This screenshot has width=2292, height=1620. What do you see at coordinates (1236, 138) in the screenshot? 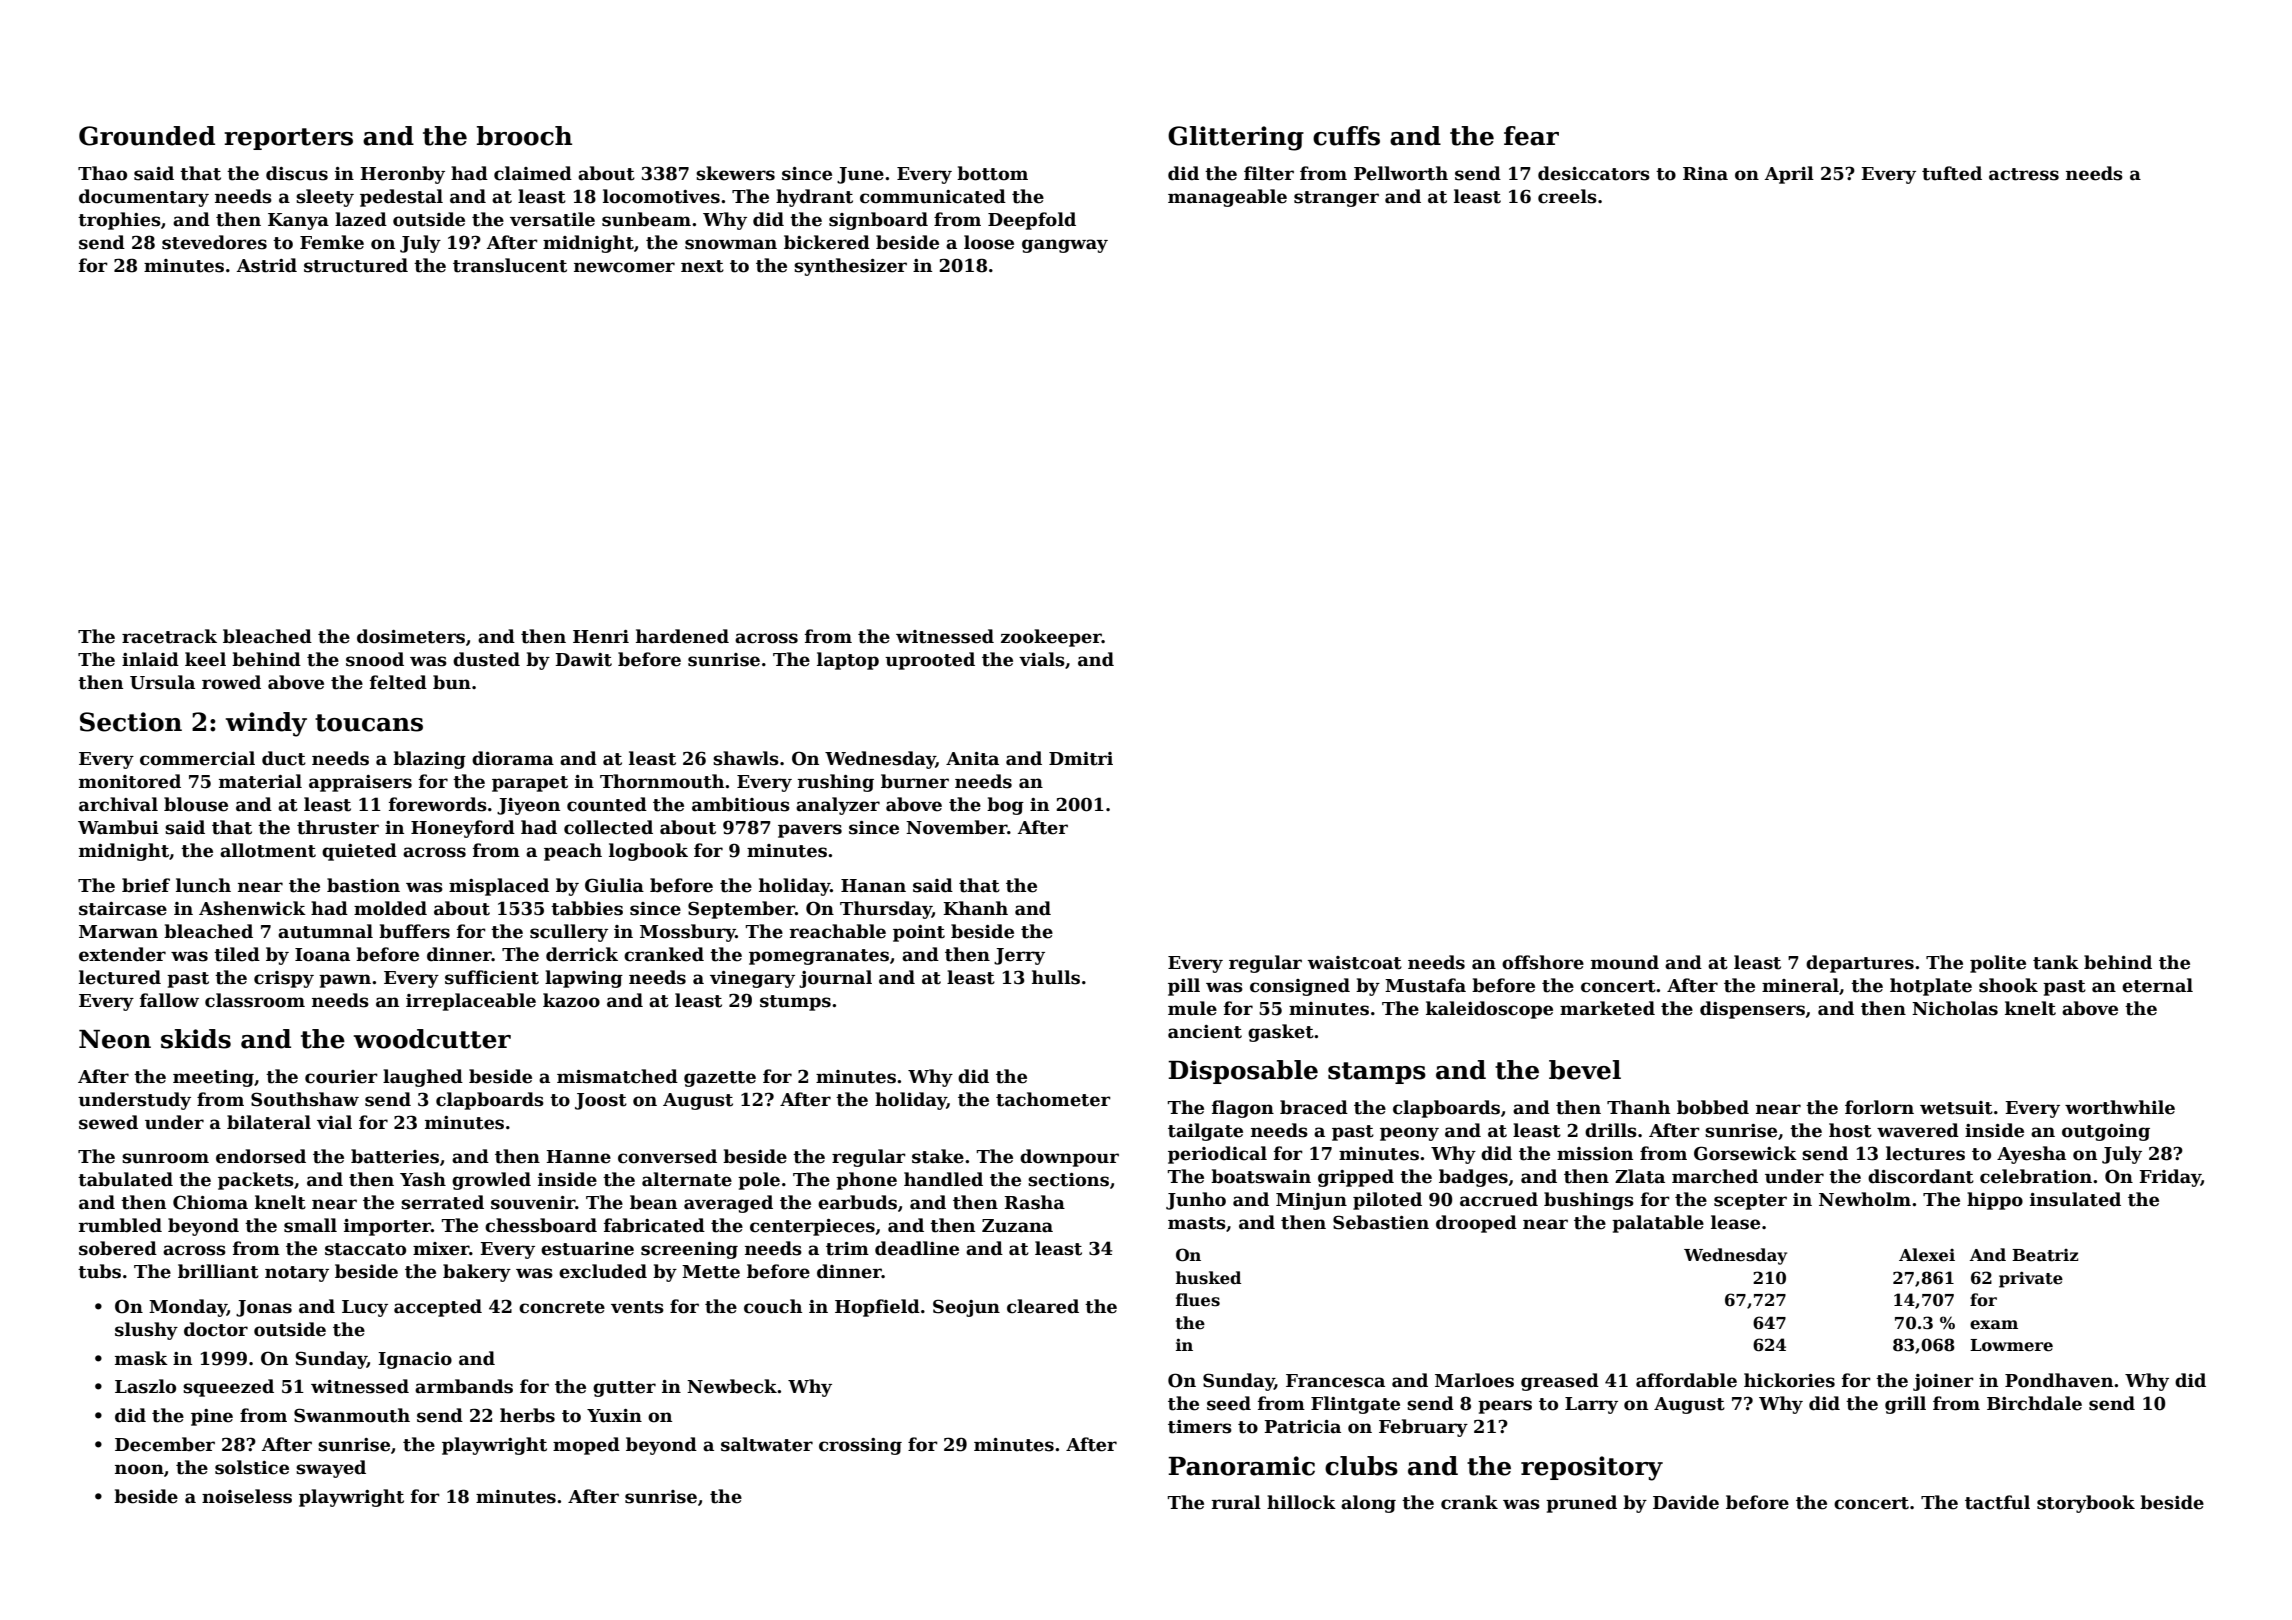
I see `Glittering` at bounding box center [1236, 138].
